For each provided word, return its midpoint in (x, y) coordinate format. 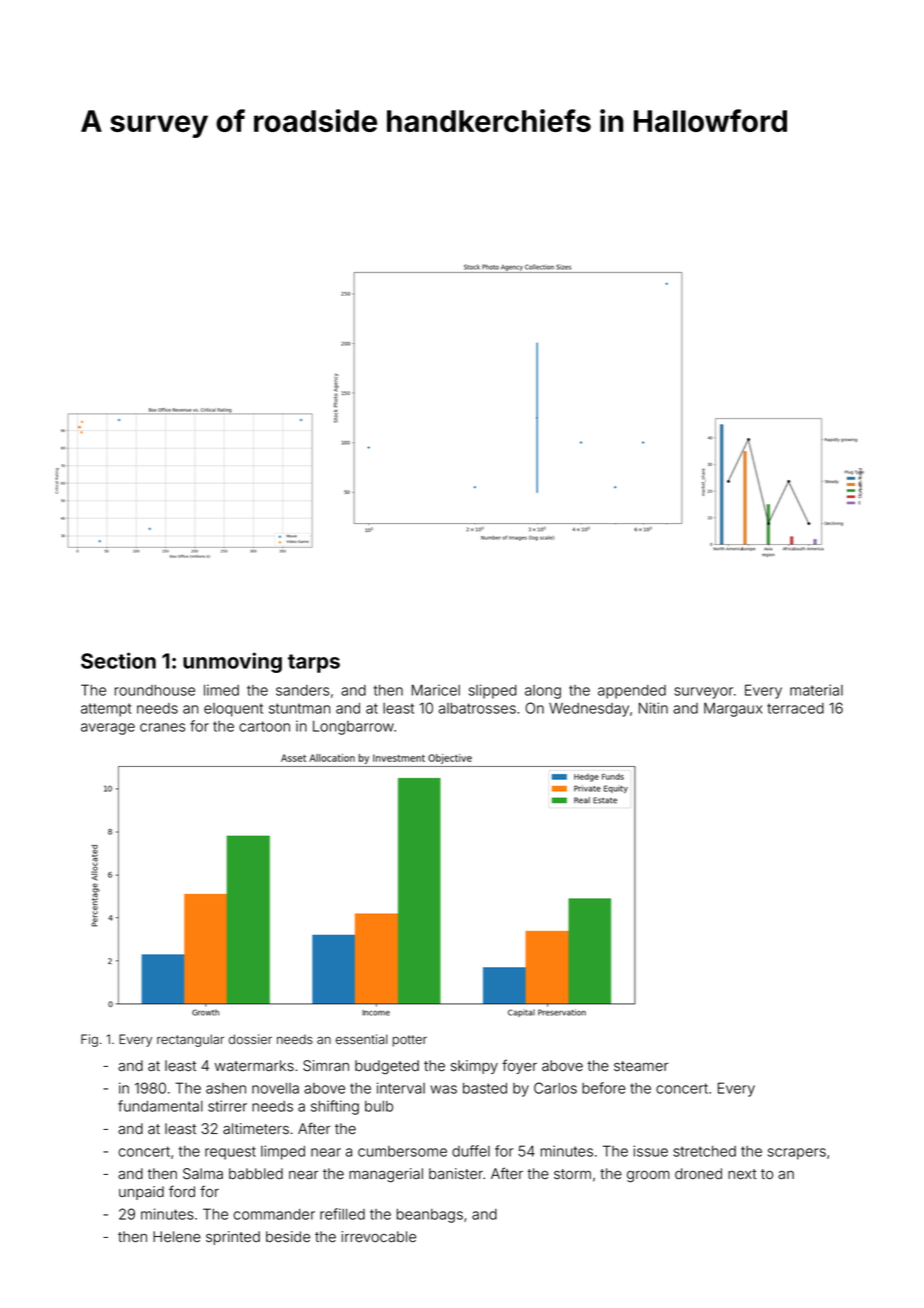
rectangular (190, 1040)
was (443, 1089)
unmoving (232, 662)
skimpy (474, 1067)
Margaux (733, 709)
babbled (256, 1174)
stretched (704, 1151)
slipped (493, 691)
